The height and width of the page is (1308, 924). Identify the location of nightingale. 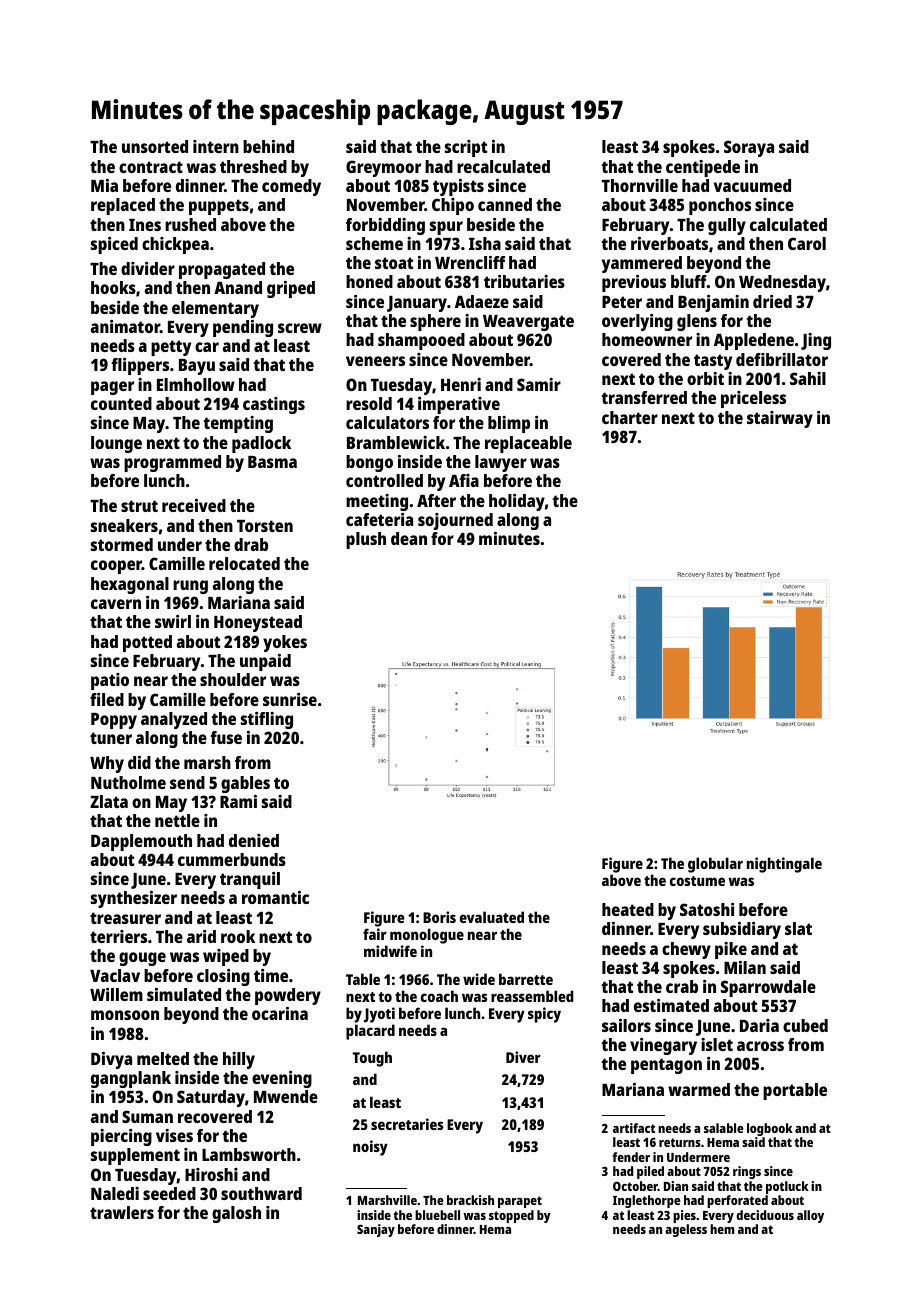
(784, 865).
